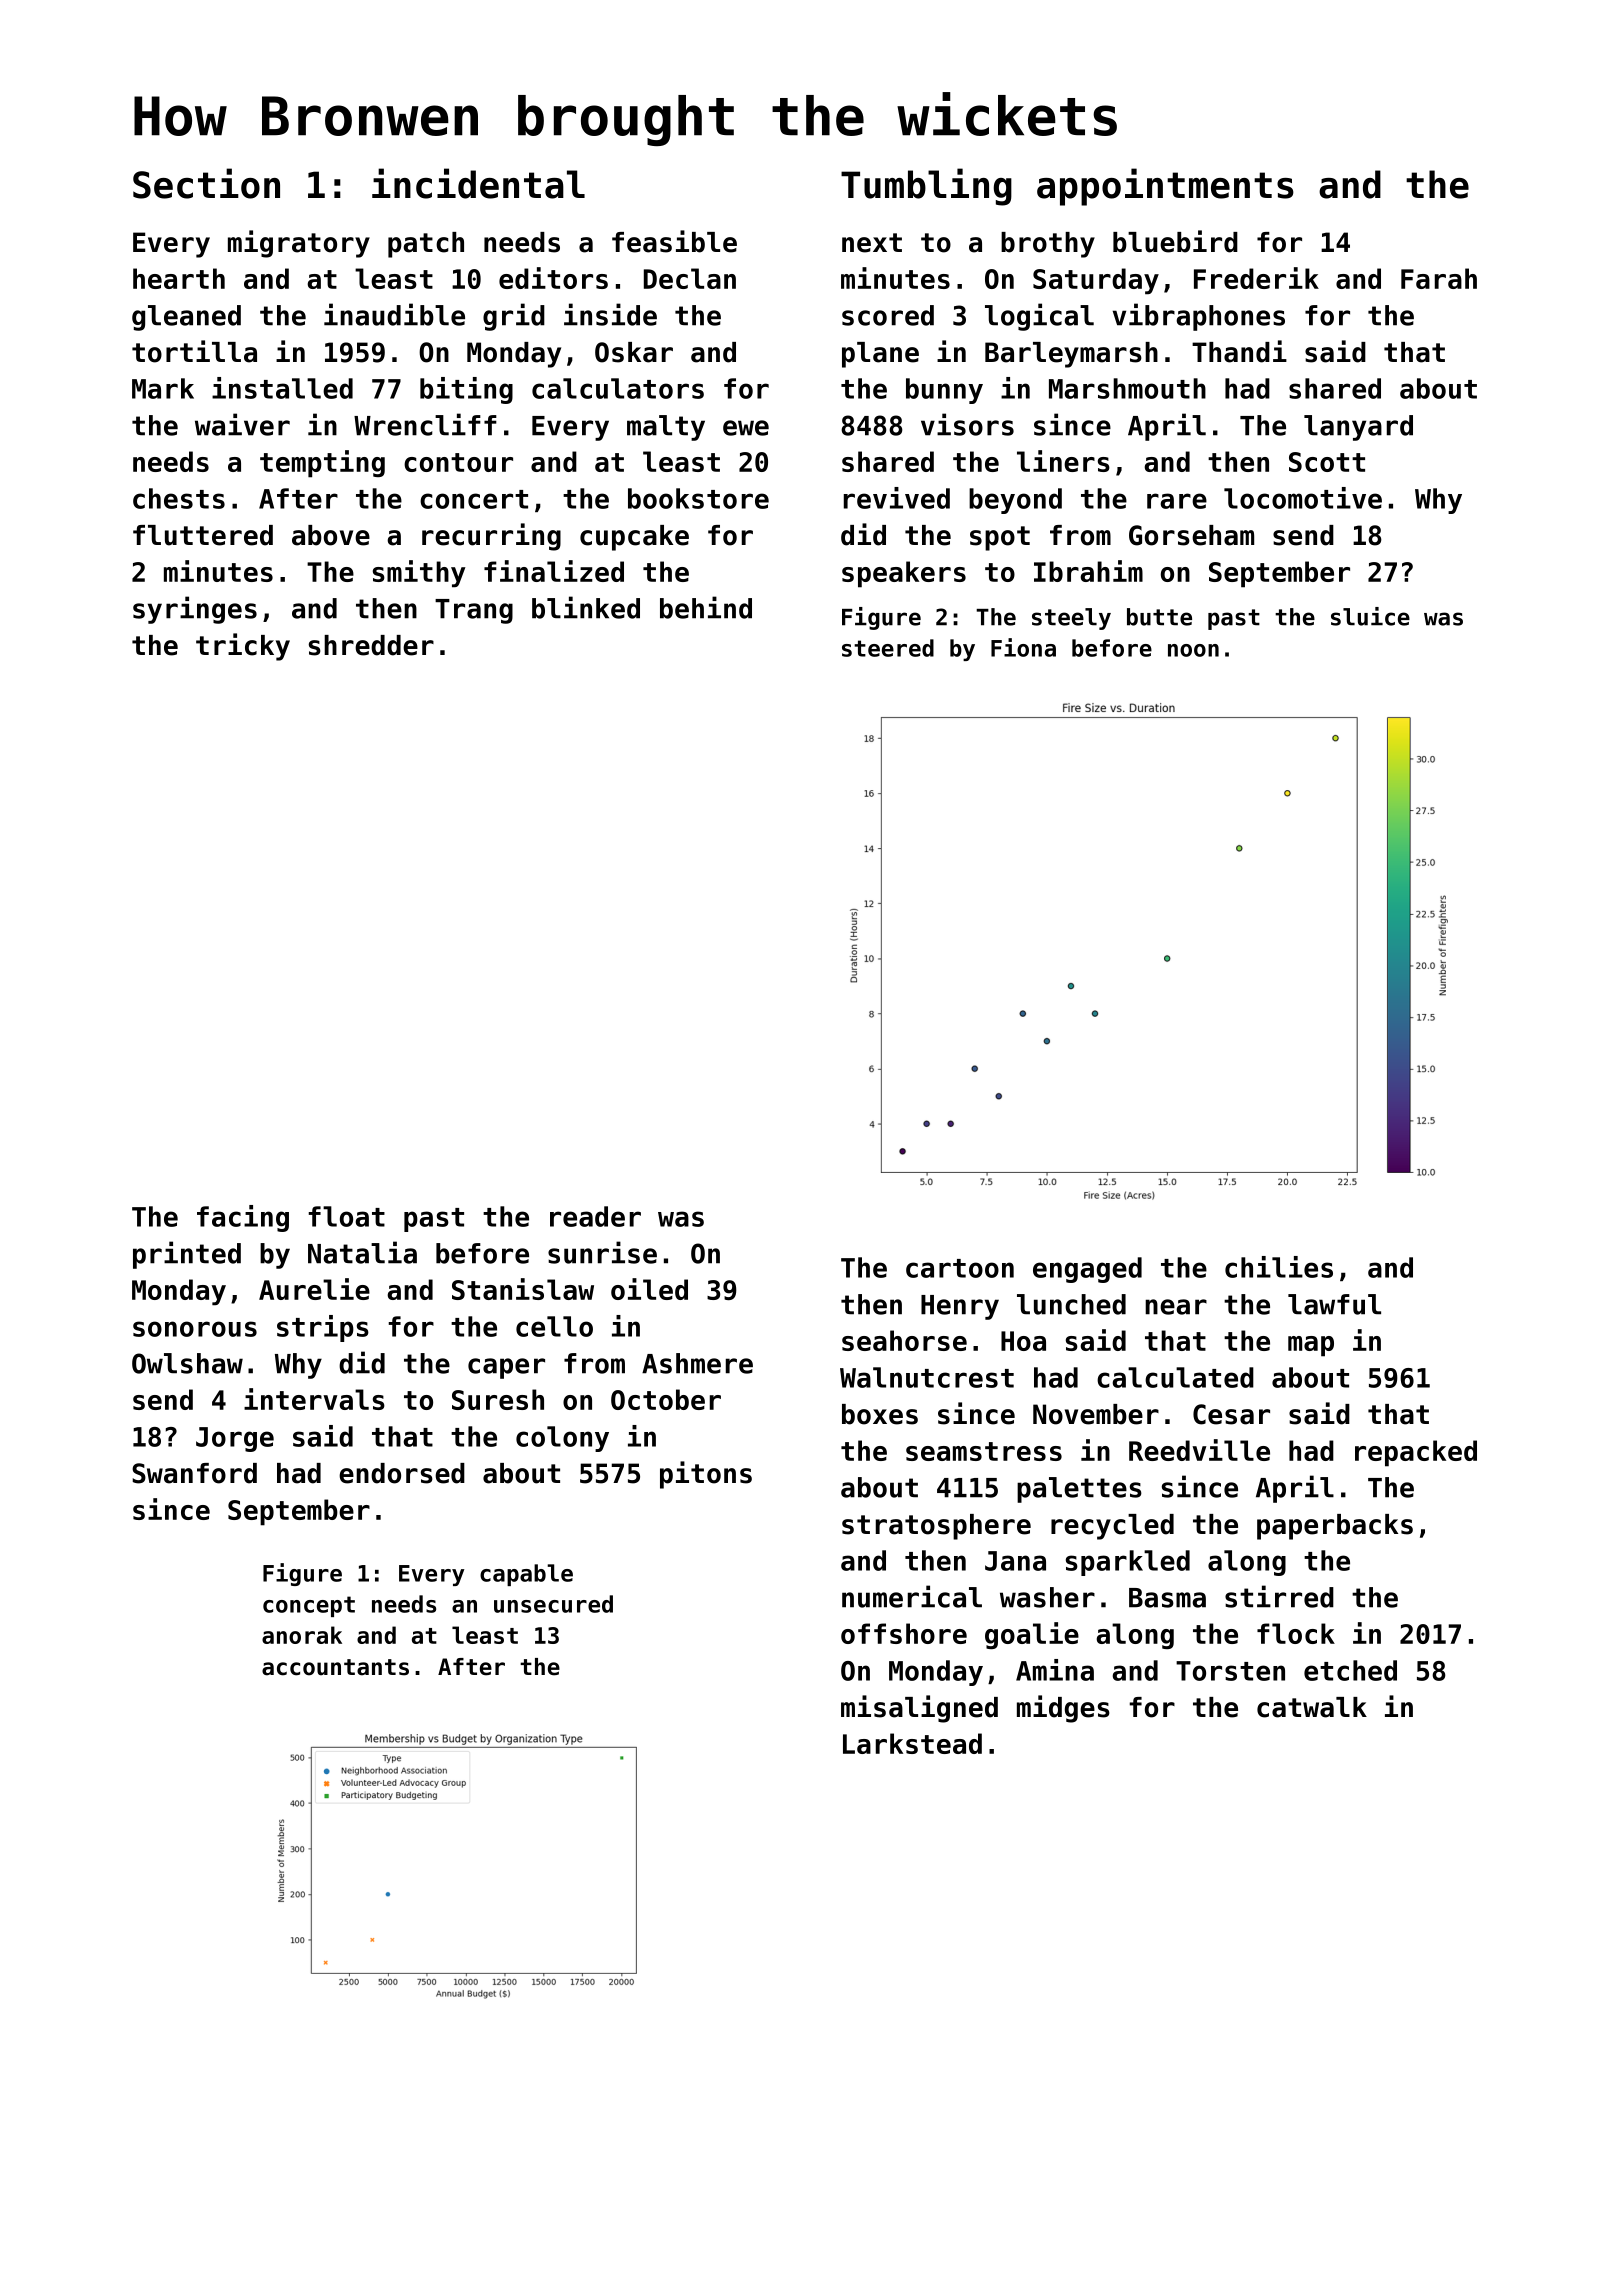 The image size is (1620, 2292). What do you see at coordinates (888, 648) in the page?
I see `steered` at bounding box center [888, 648].
